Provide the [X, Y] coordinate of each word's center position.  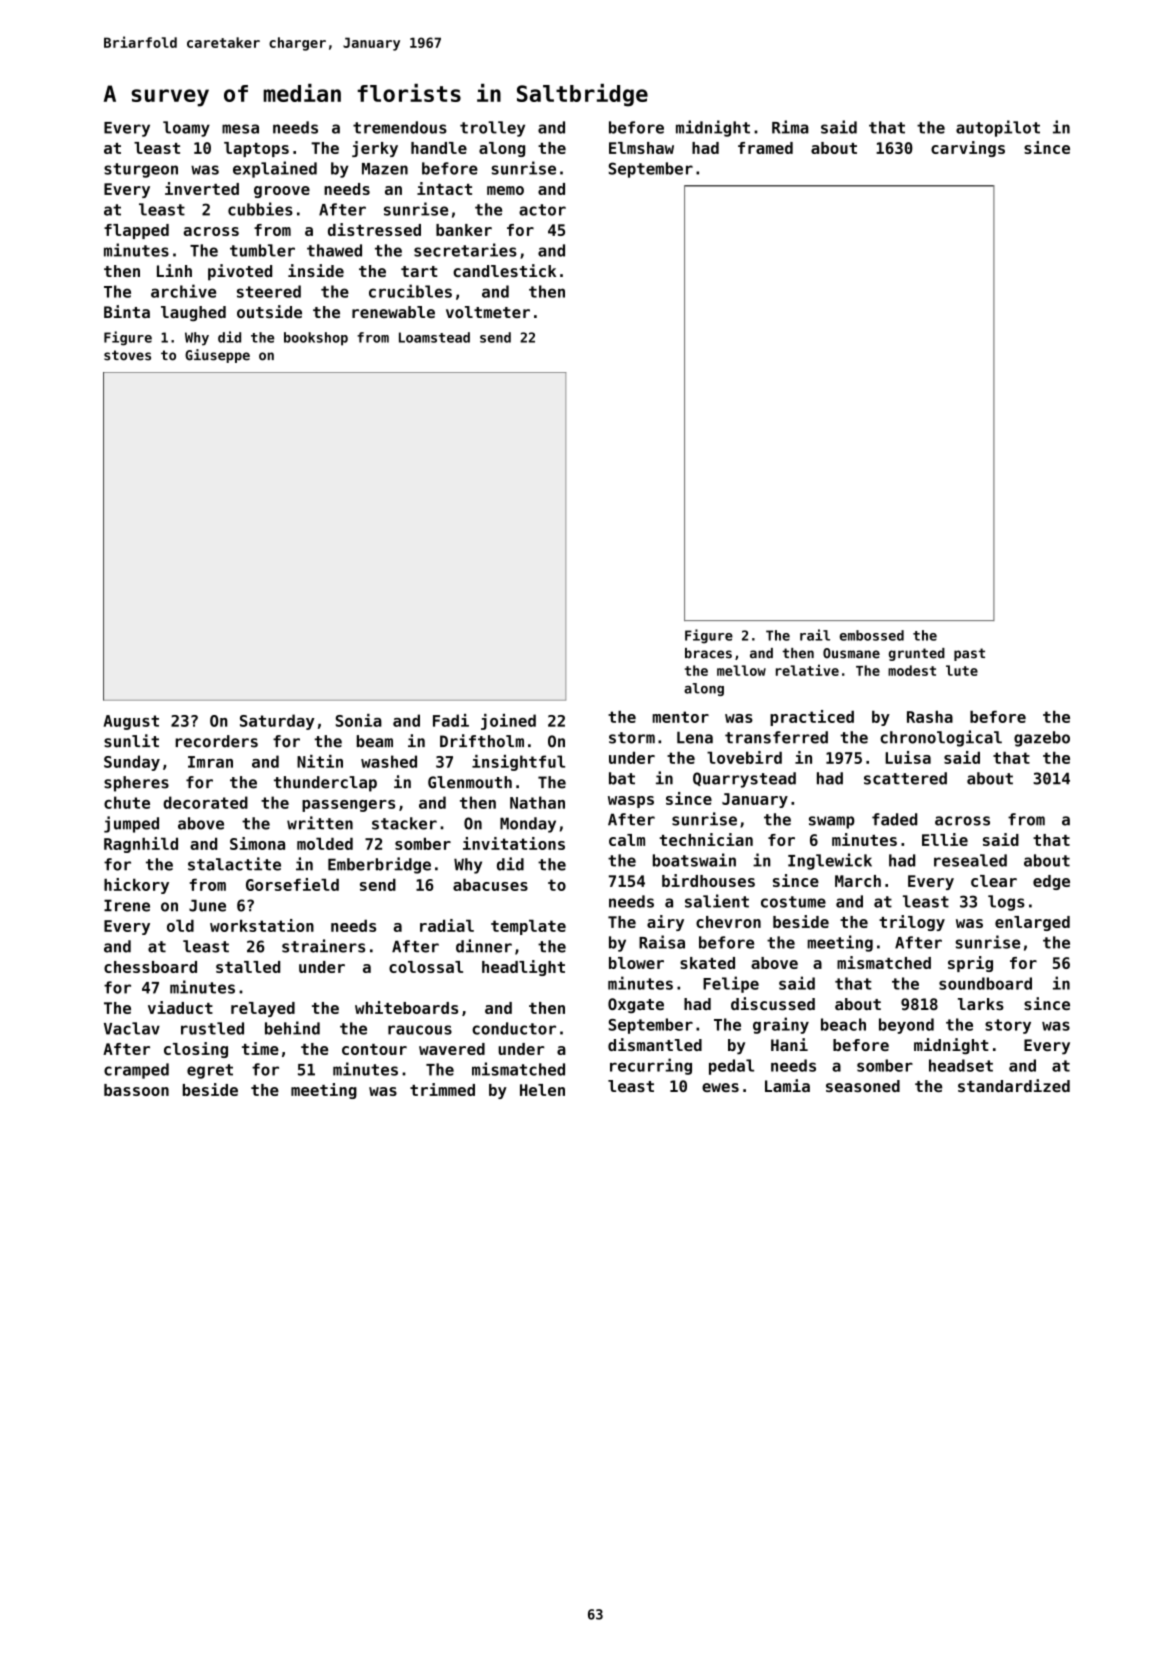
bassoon [136, 1090]
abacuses [490, 885]
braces [708, 653]
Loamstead [434, 337]
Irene [127, 905]
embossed [872, 635]
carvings [968, 149]
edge [1051, 882]
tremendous [400, 127]
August [131, 722]
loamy [186, 129]
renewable [393, 312]
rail [815, 635]
